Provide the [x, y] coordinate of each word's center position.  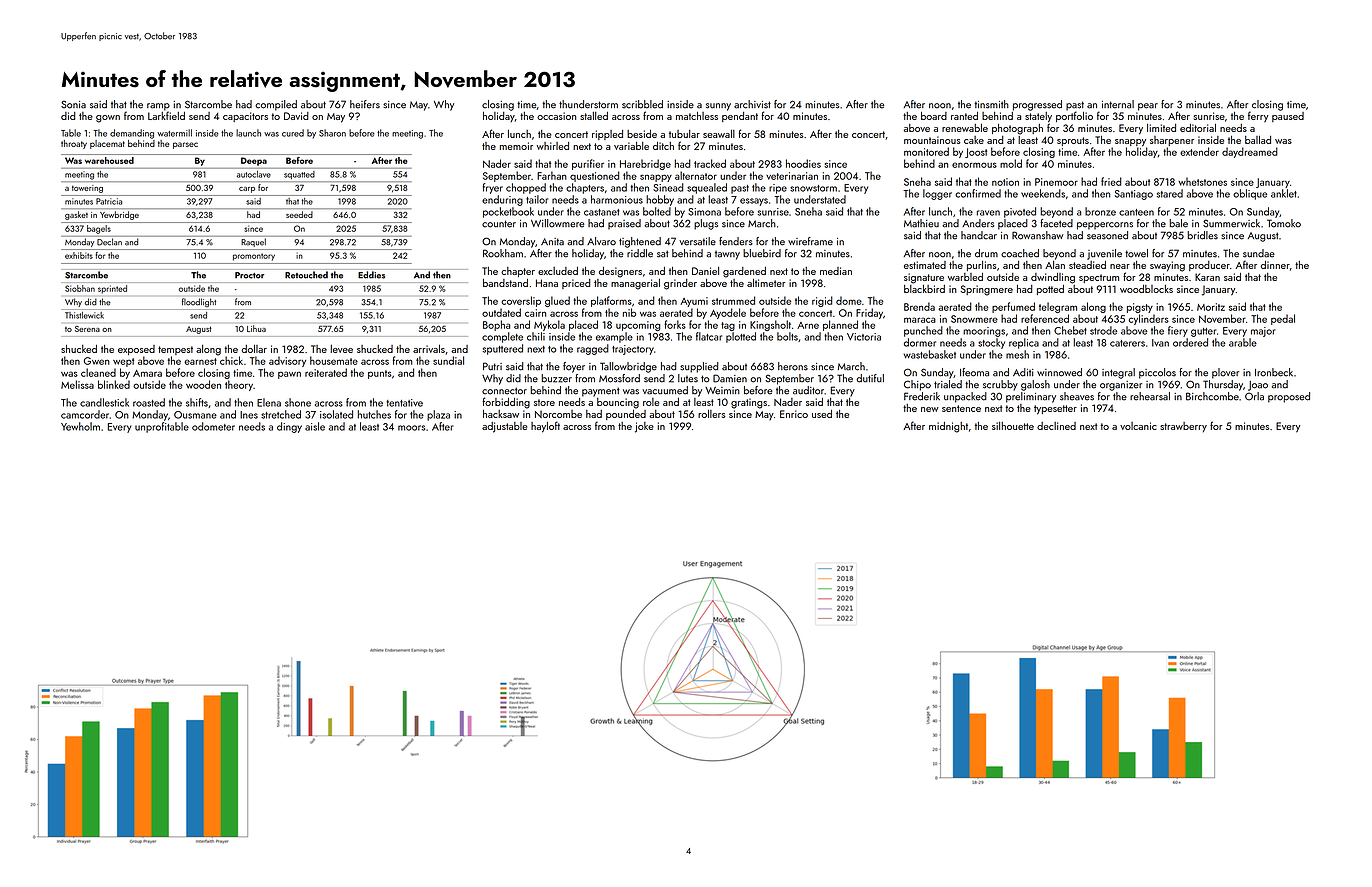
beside [642, 134]
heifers [365, 104]
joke [644, 427]
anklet [1284, 193]
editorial [1198, 128]
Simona [704, 212]
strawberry [1183, 427]
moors [411, 428]
